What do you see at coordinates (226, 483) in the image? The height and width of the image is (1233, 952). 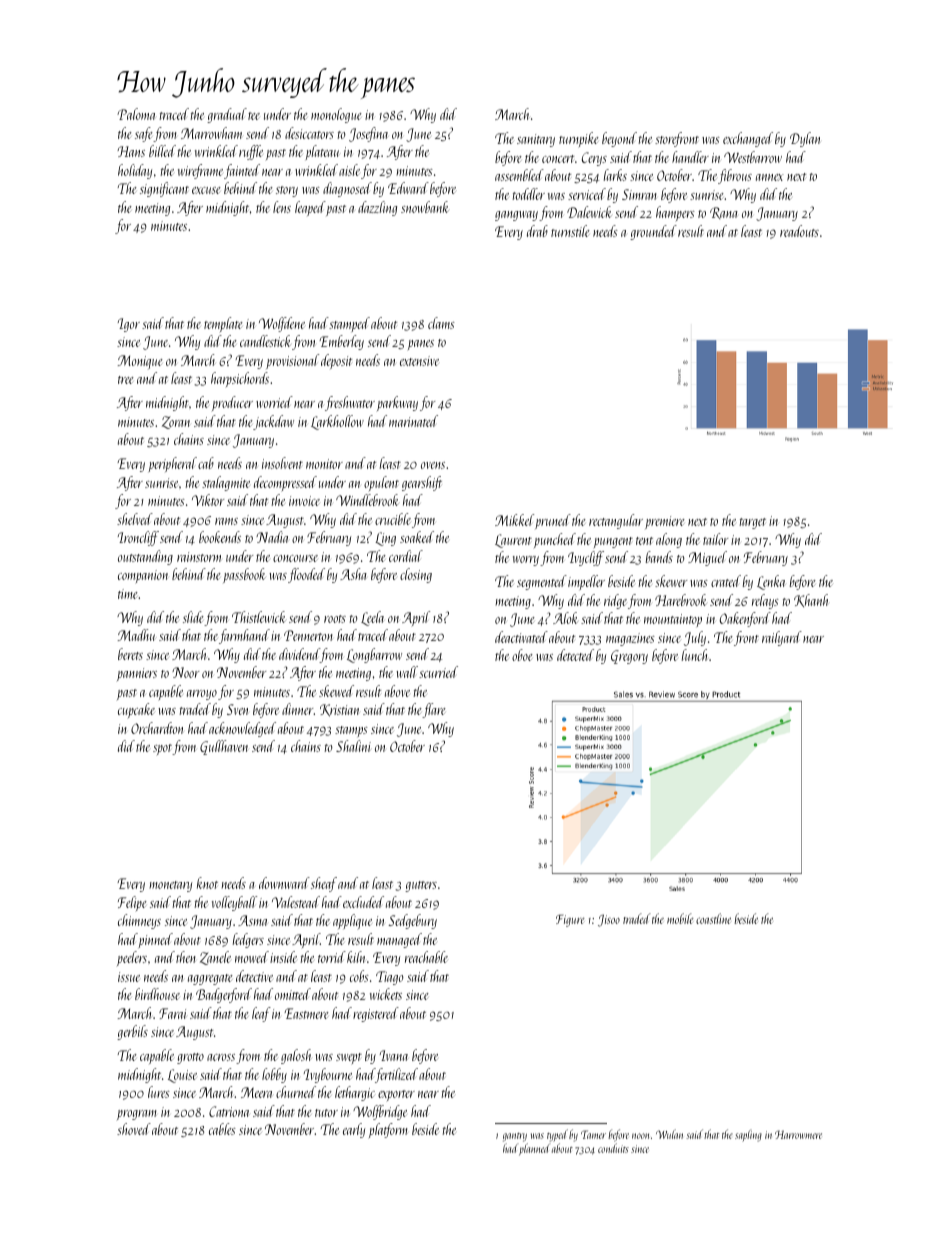 I see `stalagmite` at bounding box center [226, 483].
